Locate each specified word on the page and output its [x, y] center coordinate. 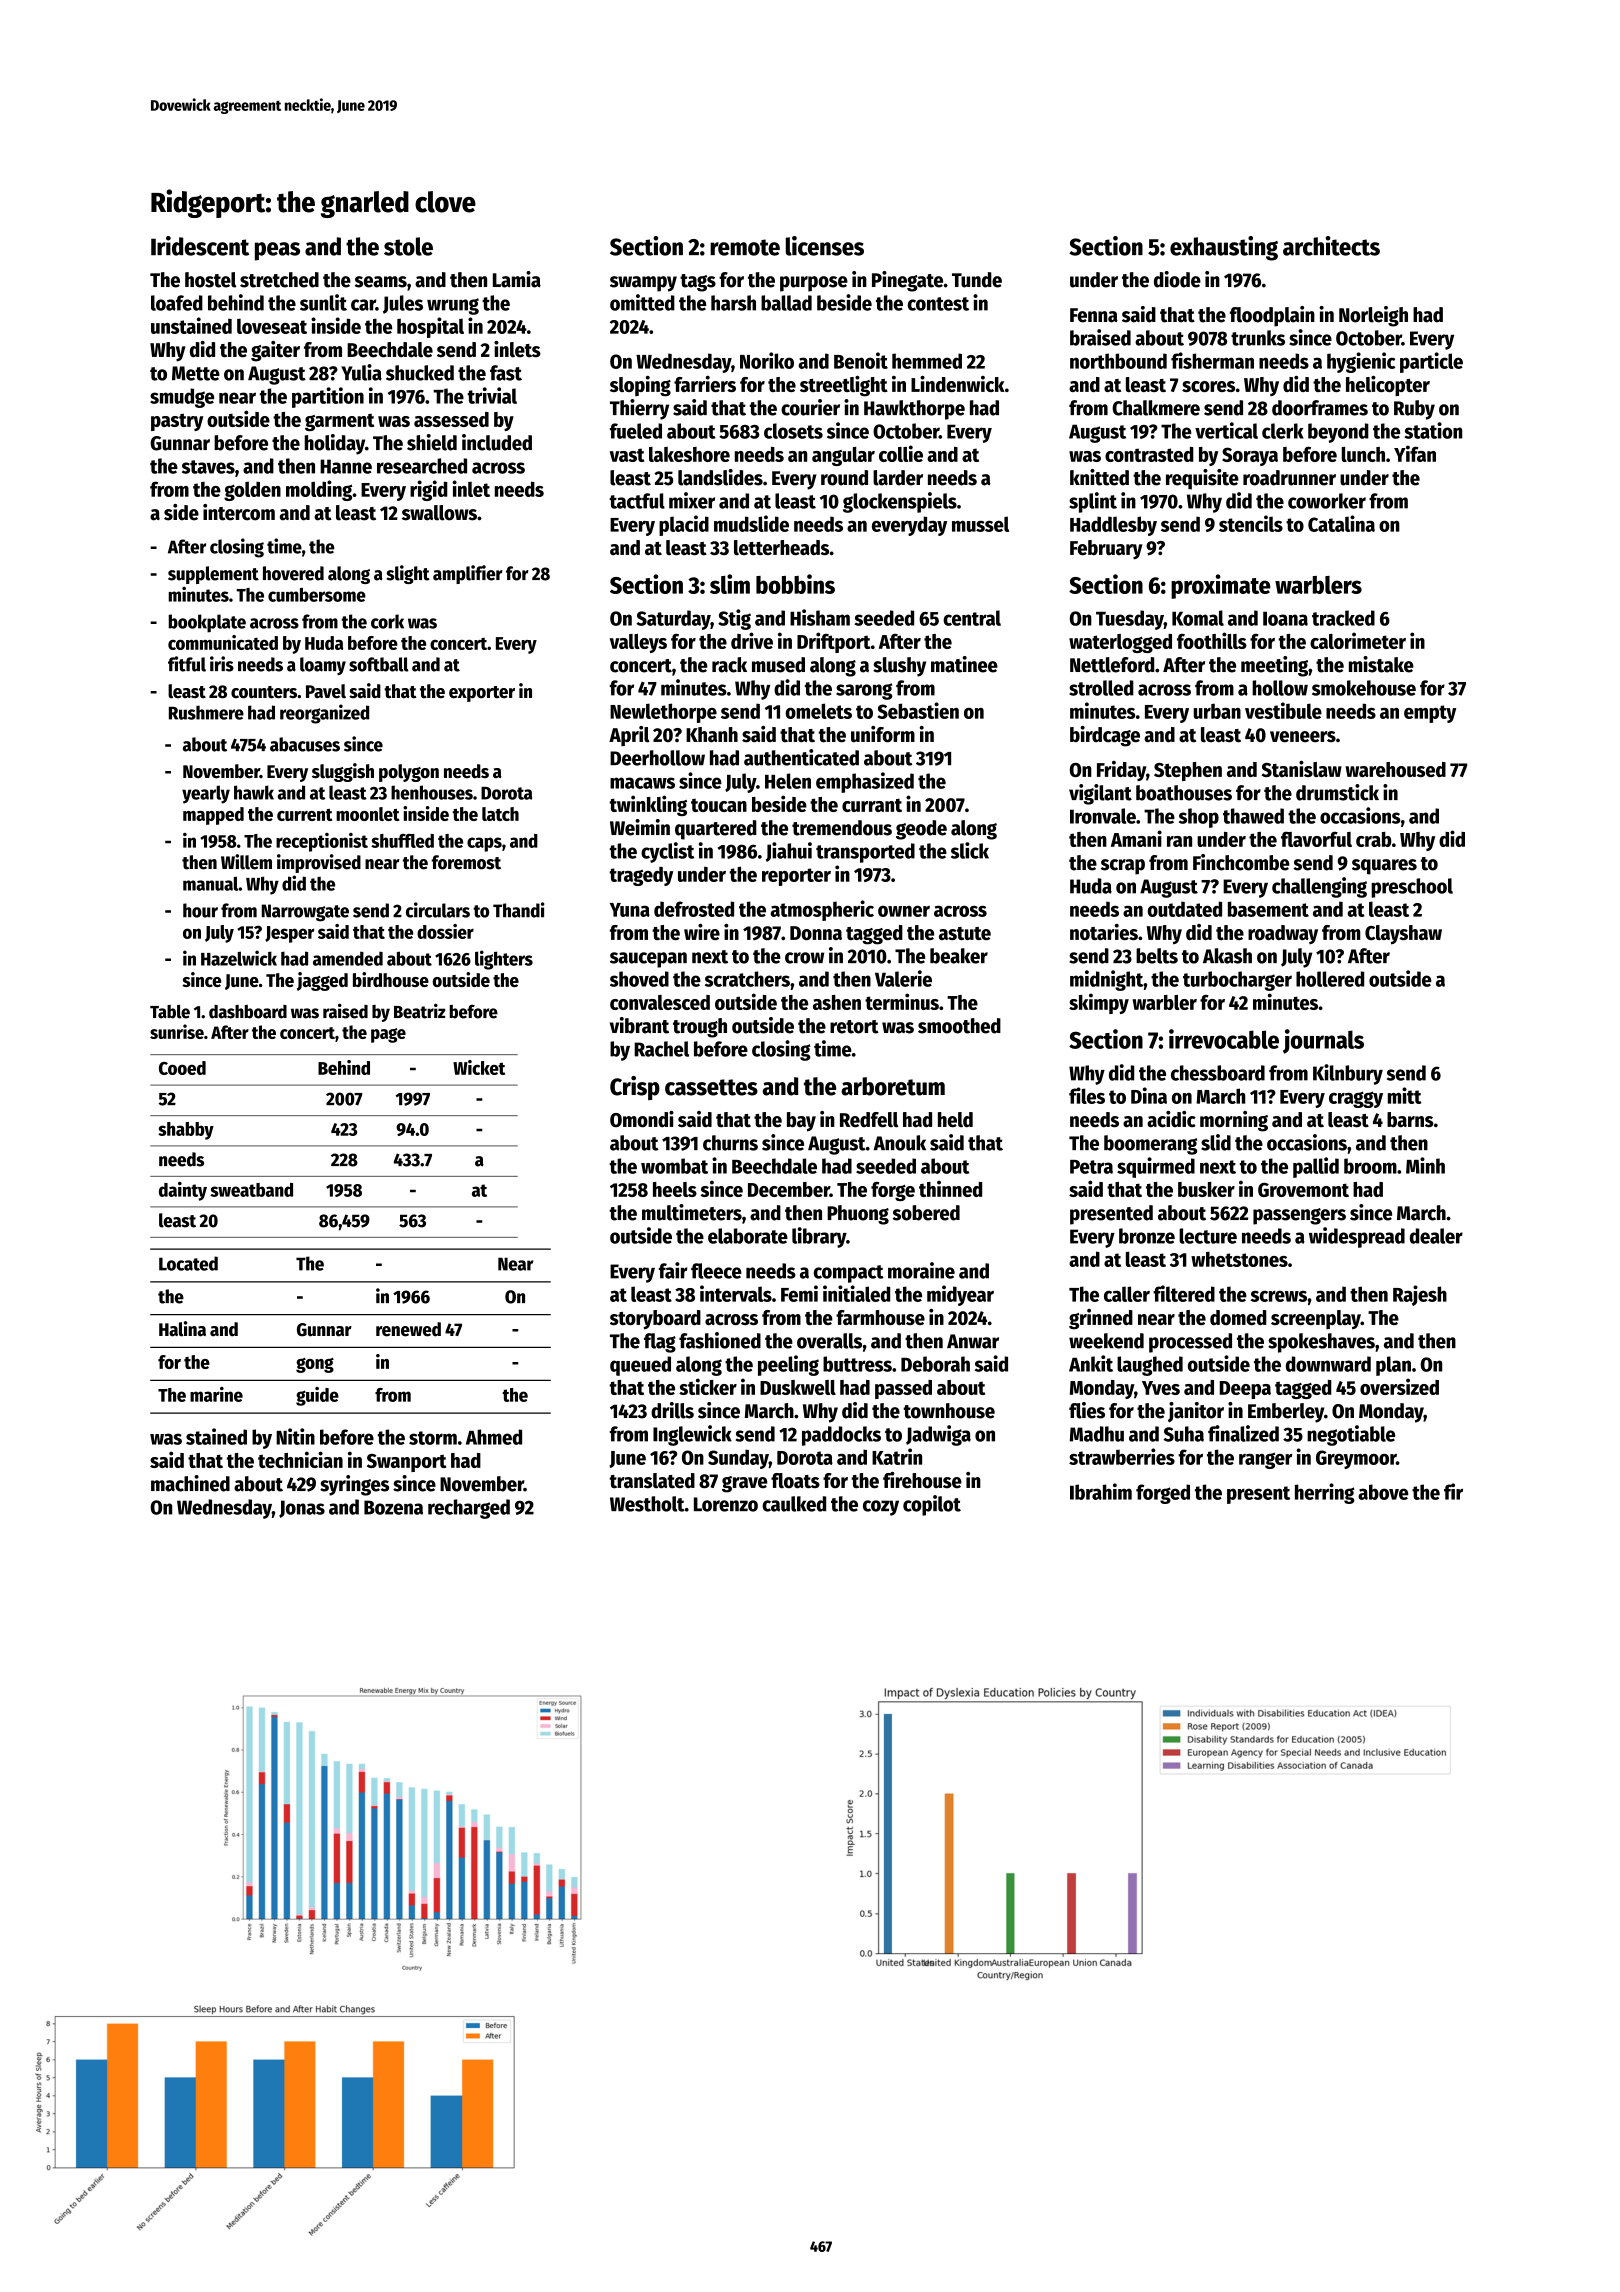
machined [190, 1483]
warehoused [1395, 769]
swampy [643, 284]
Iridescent [200, 246]
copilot [932, 1505]
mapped [213, 816]
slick [970, 850]
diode [1177, 279]
